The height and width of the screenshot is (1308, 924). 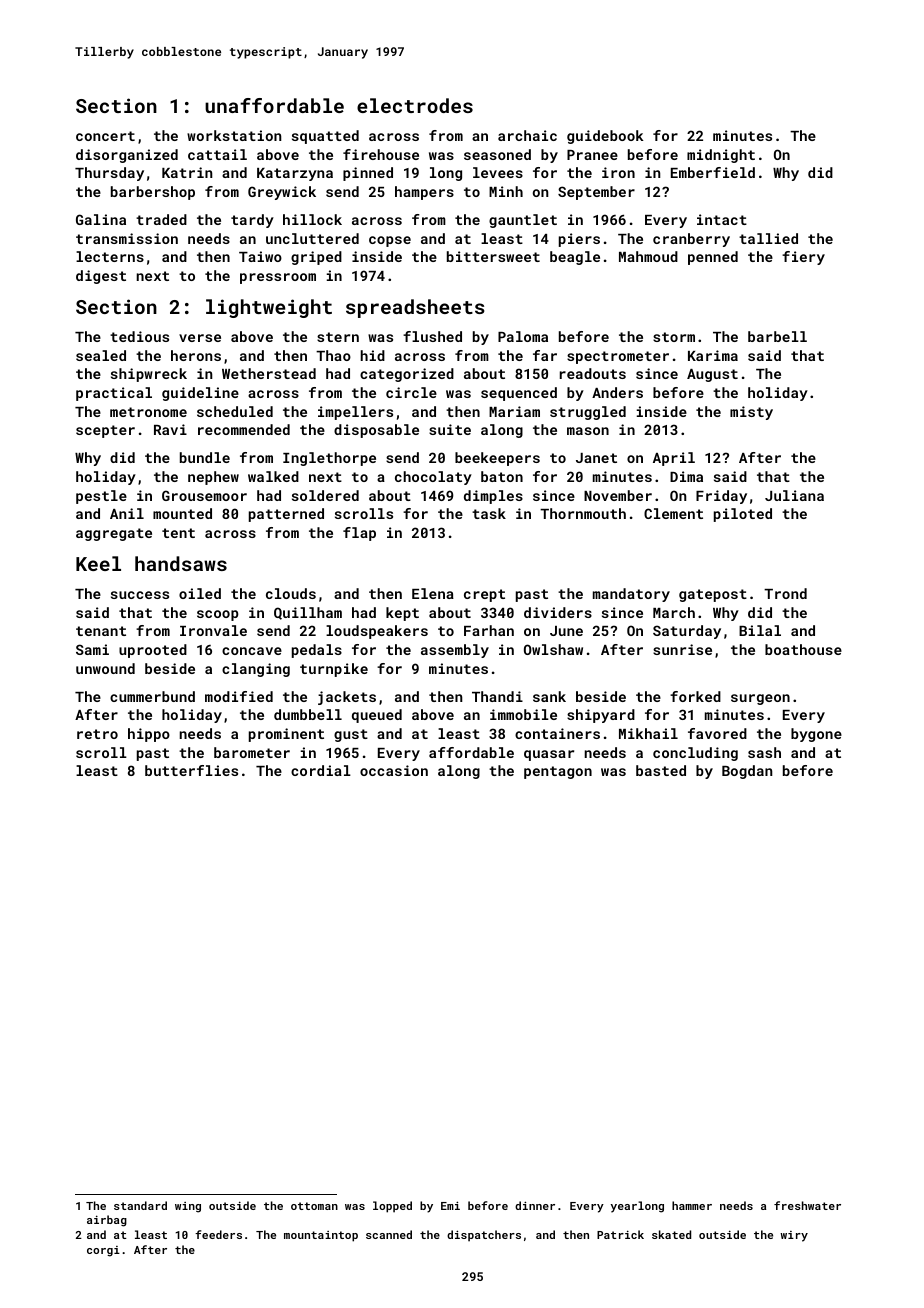 I want to click on Clement, so click(x=673, y=513).
